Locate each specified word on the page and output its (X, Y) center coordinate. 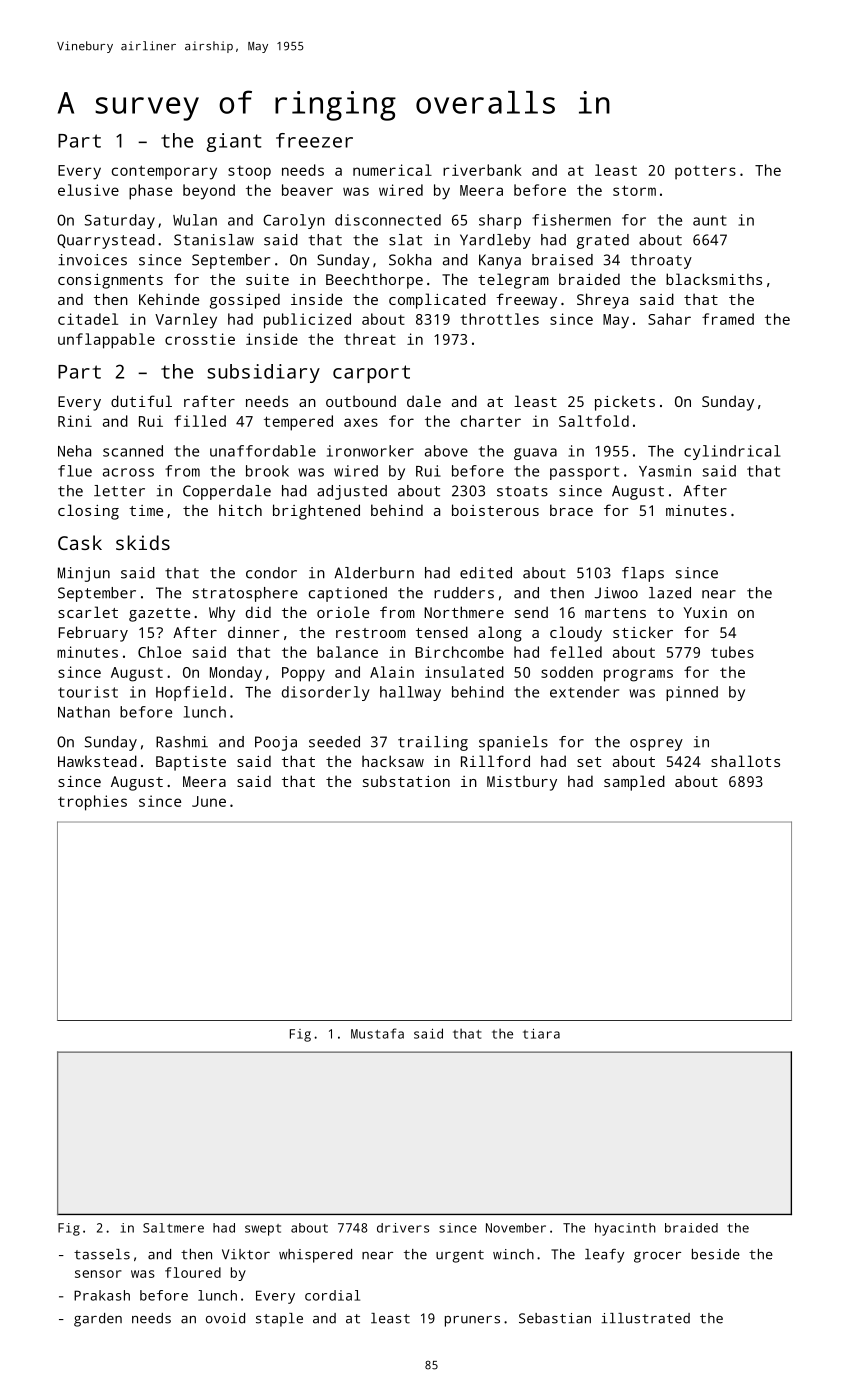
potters (705, 172)
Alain (392, 672)
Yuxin (705, 612)
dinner (254, 632)
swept (263, 1230)
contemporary (164, 172)
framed (728, 319)
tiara (541, 1034)
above (446, 451)
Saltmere (173, 1228)
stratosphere (245, 594)
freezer (314, 140)
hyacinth (625, 1229)
